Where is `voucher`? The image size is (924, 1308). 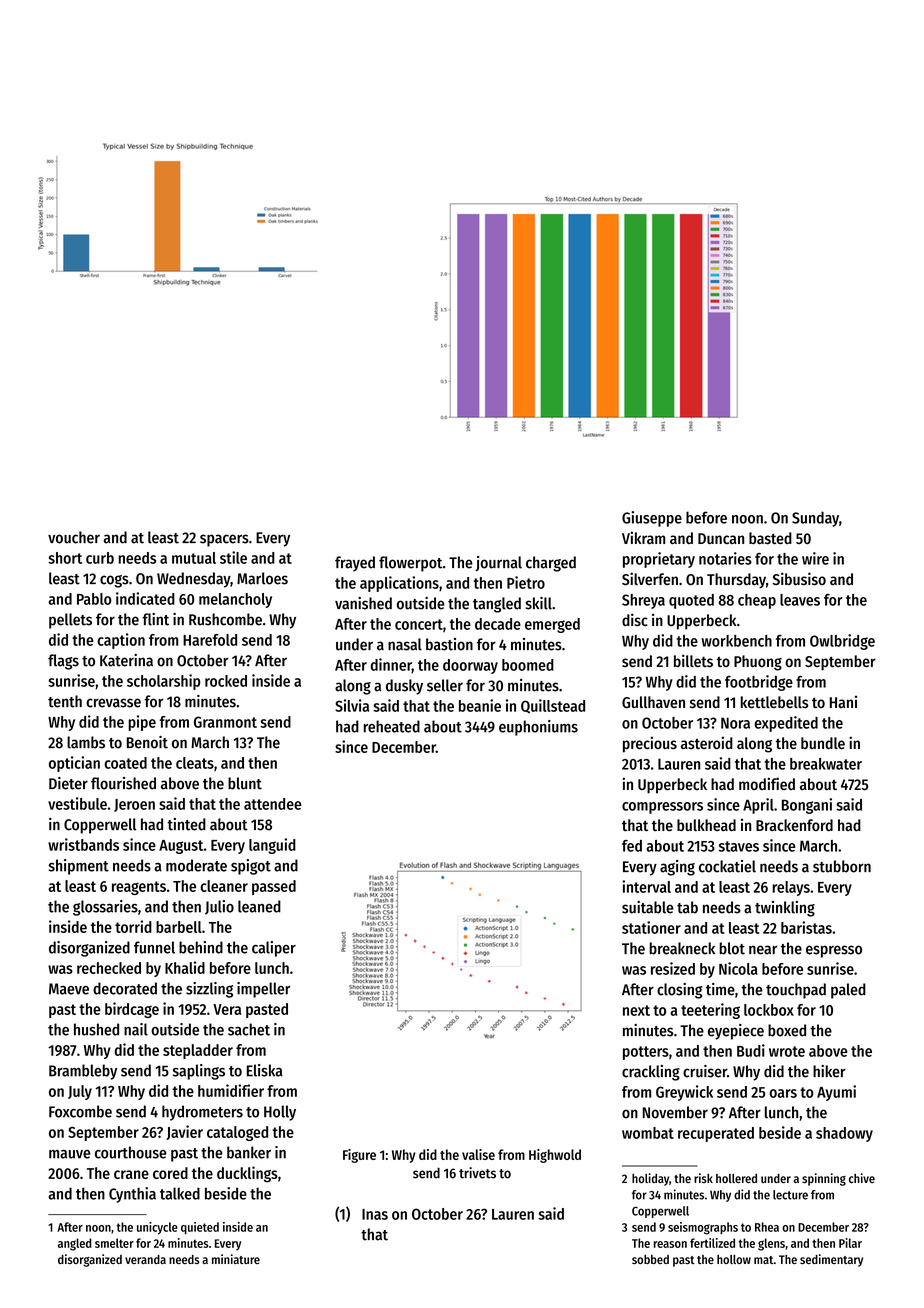
voucher is located at coordinates (74, 537).
